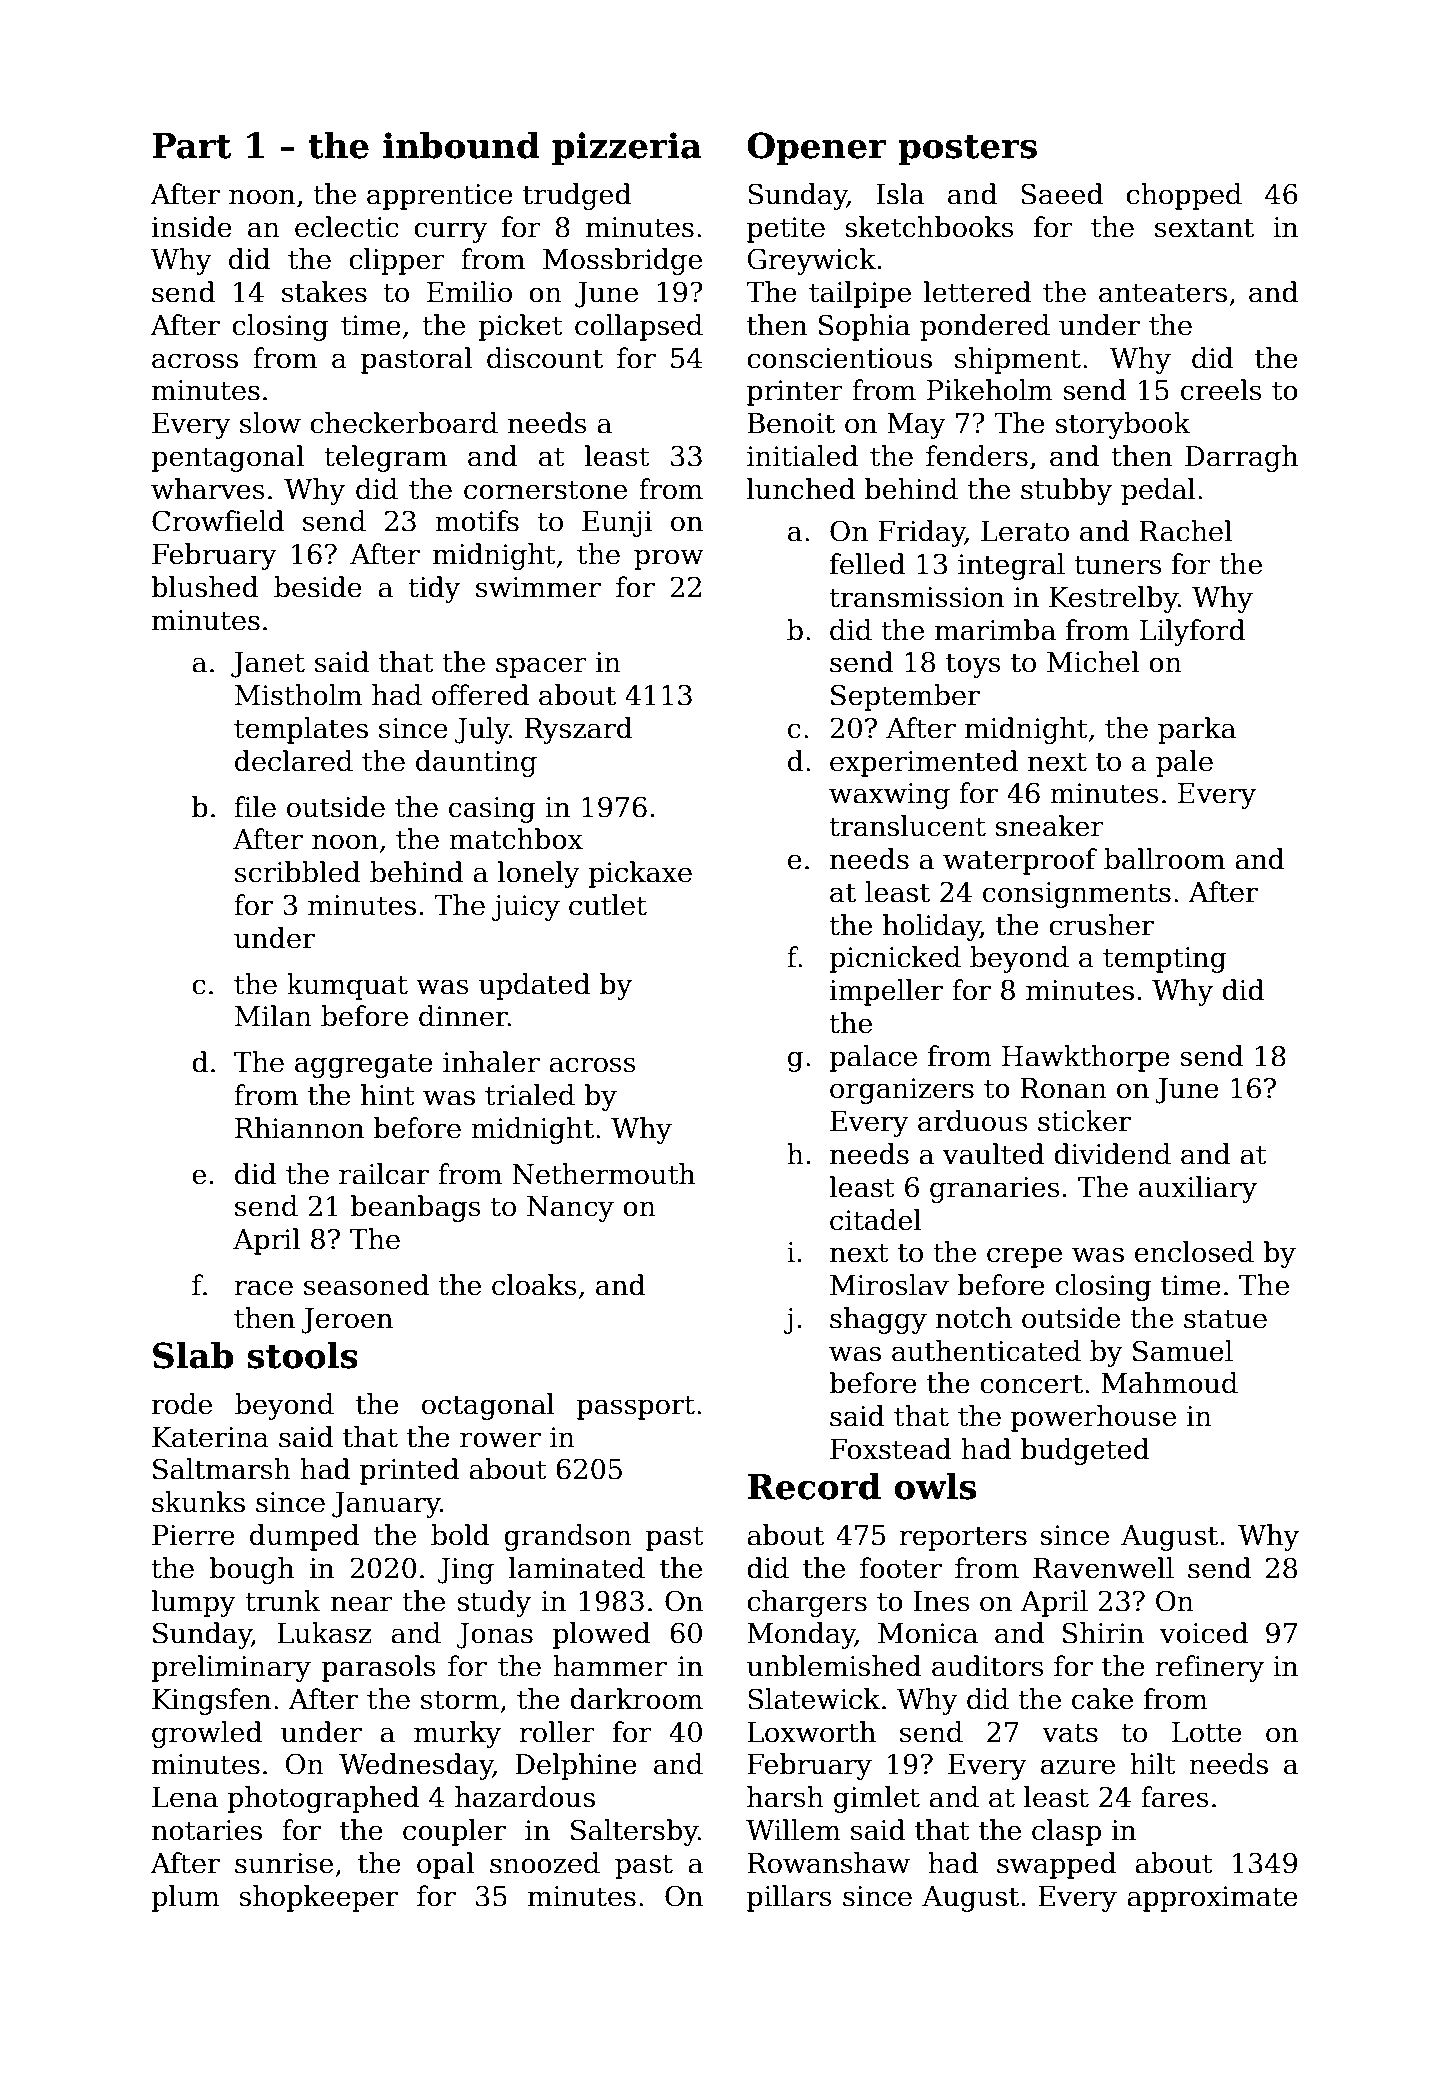 The image size is (1450, 2100). I want to click on chopped, so click(1184, 196).
